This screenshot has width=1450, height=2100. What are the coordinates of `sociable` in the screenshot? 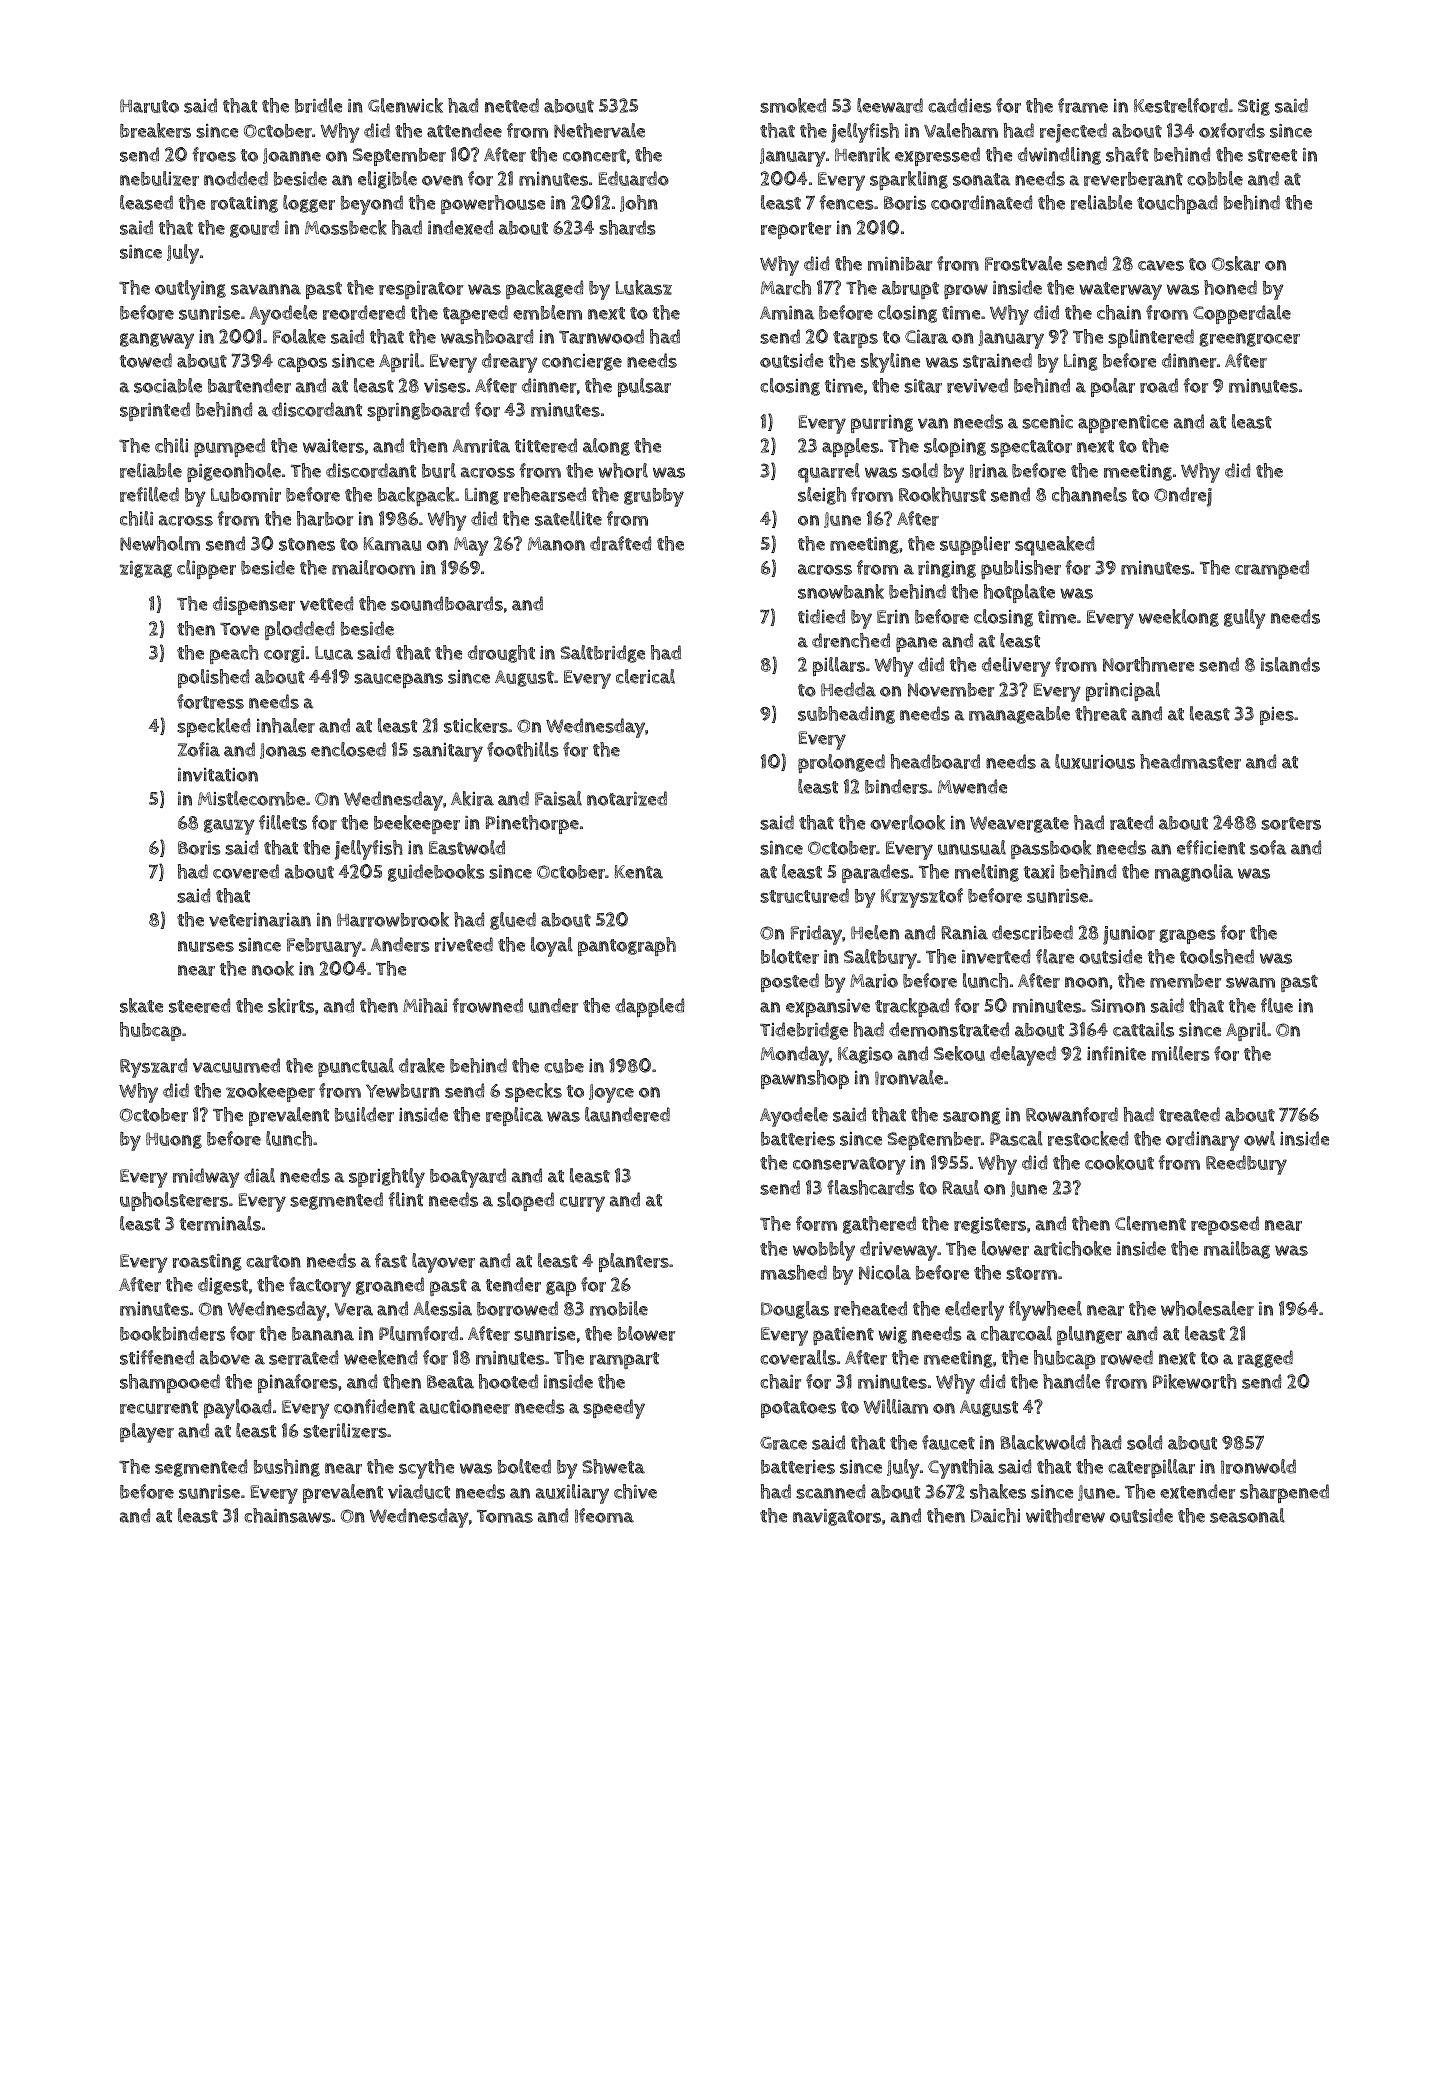 It's located at (168, 385).
